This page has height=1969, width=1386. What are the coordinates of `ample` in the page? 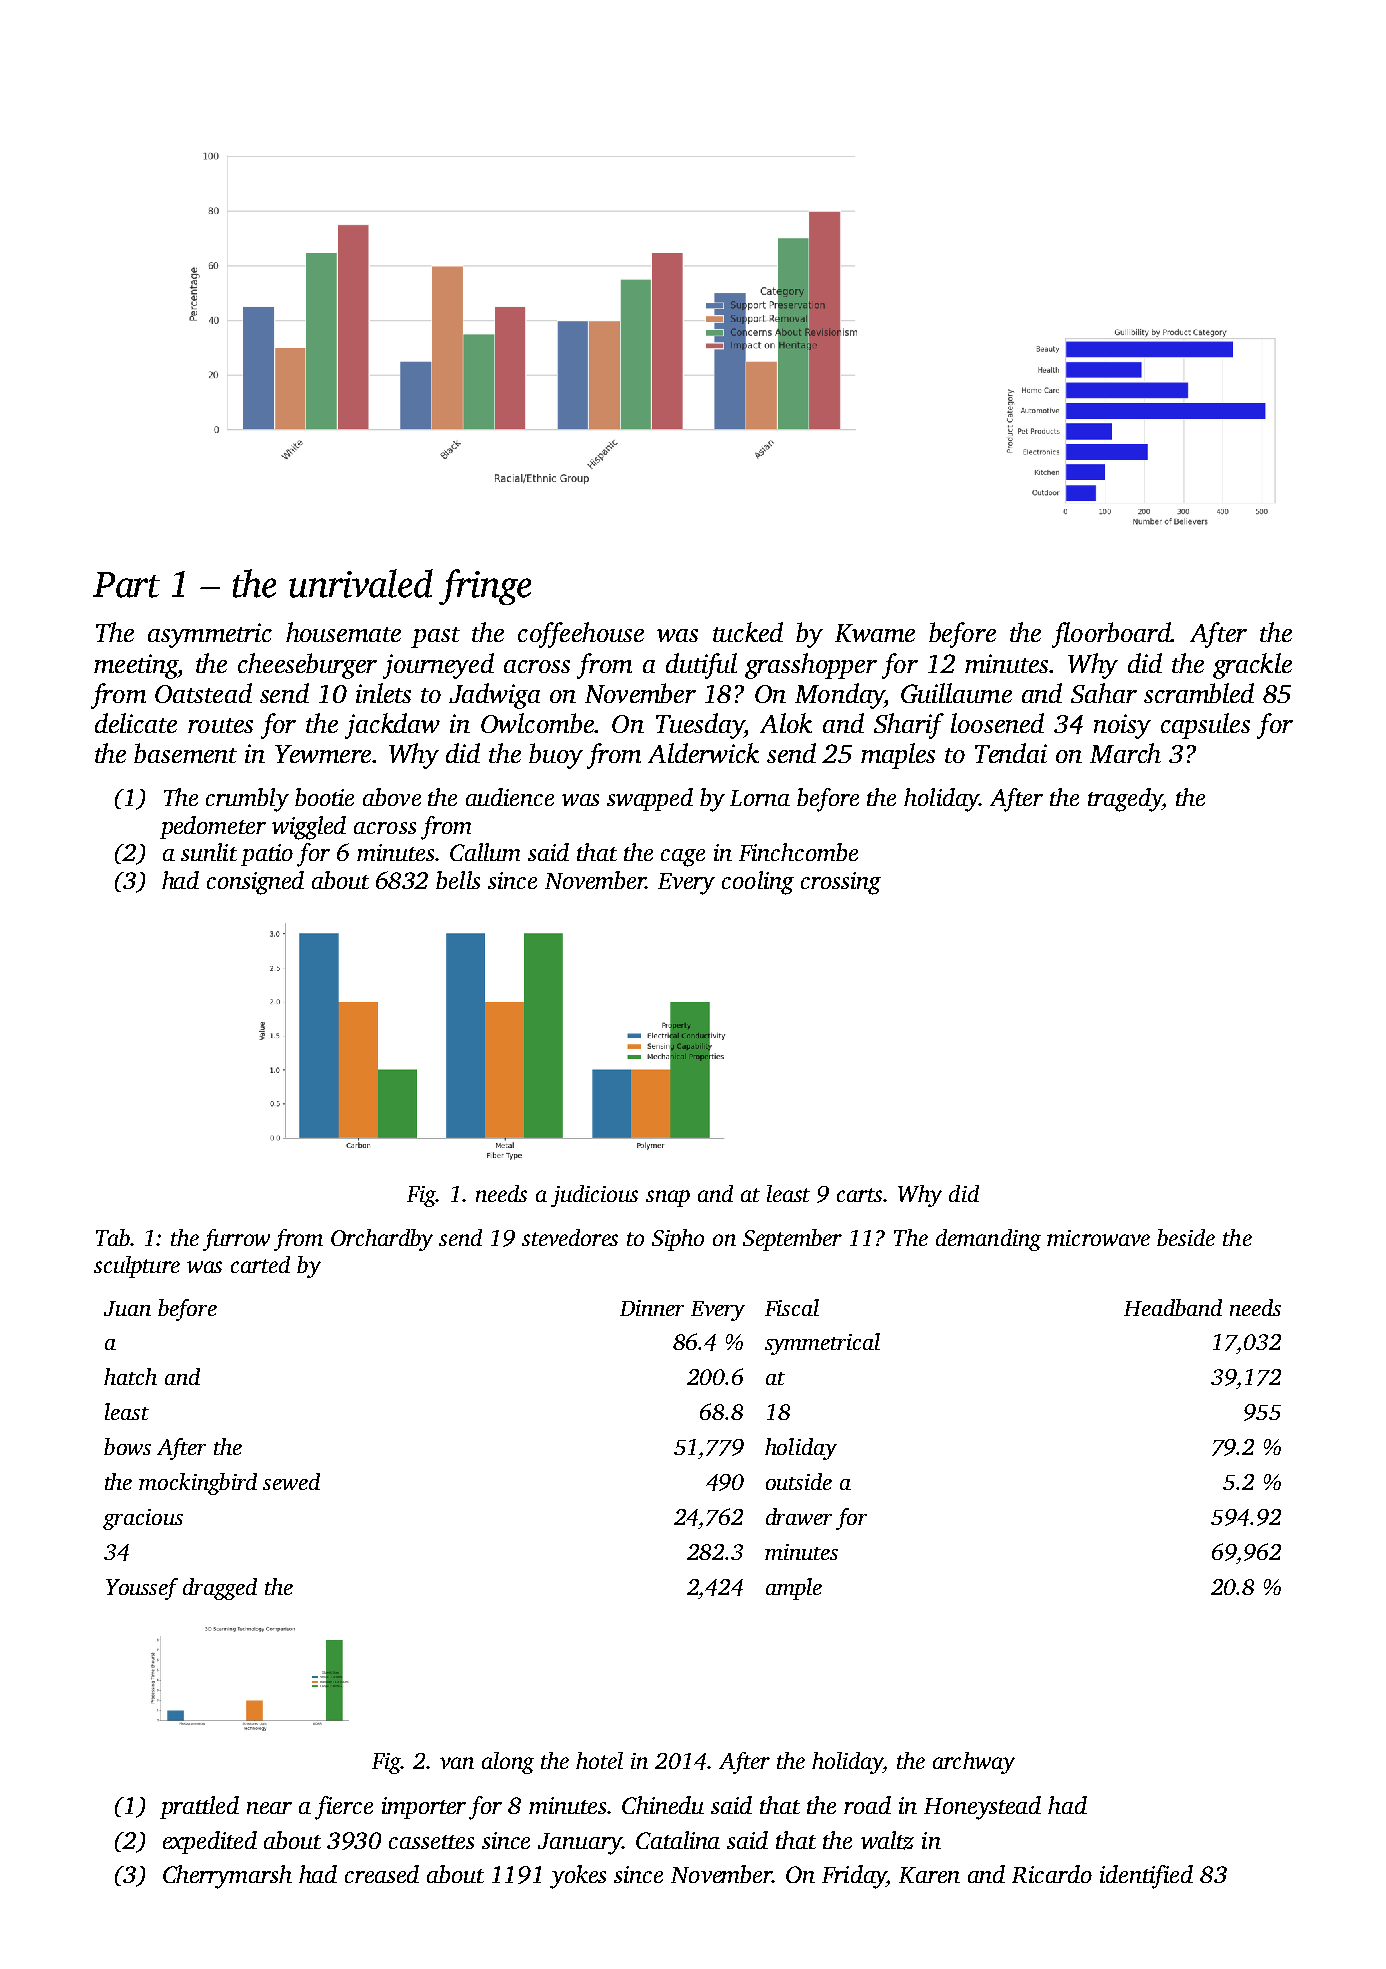 It's located at (794, 1589).
